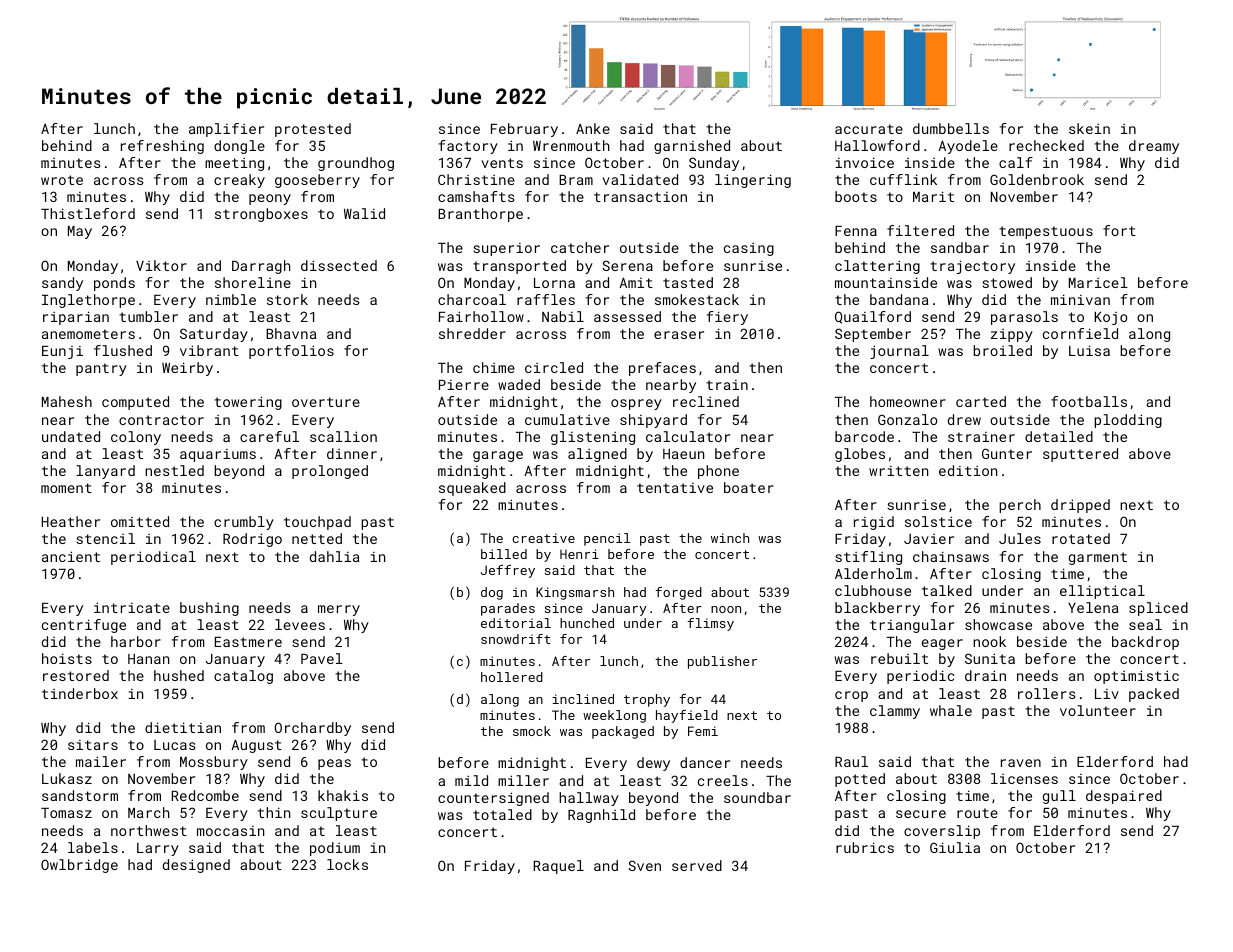 The width and height of the screenshot is (1233, 952). What do you see at coordinates (196, 866) in the screenshot?
I see `designed` at bounding box center [196, 866].
